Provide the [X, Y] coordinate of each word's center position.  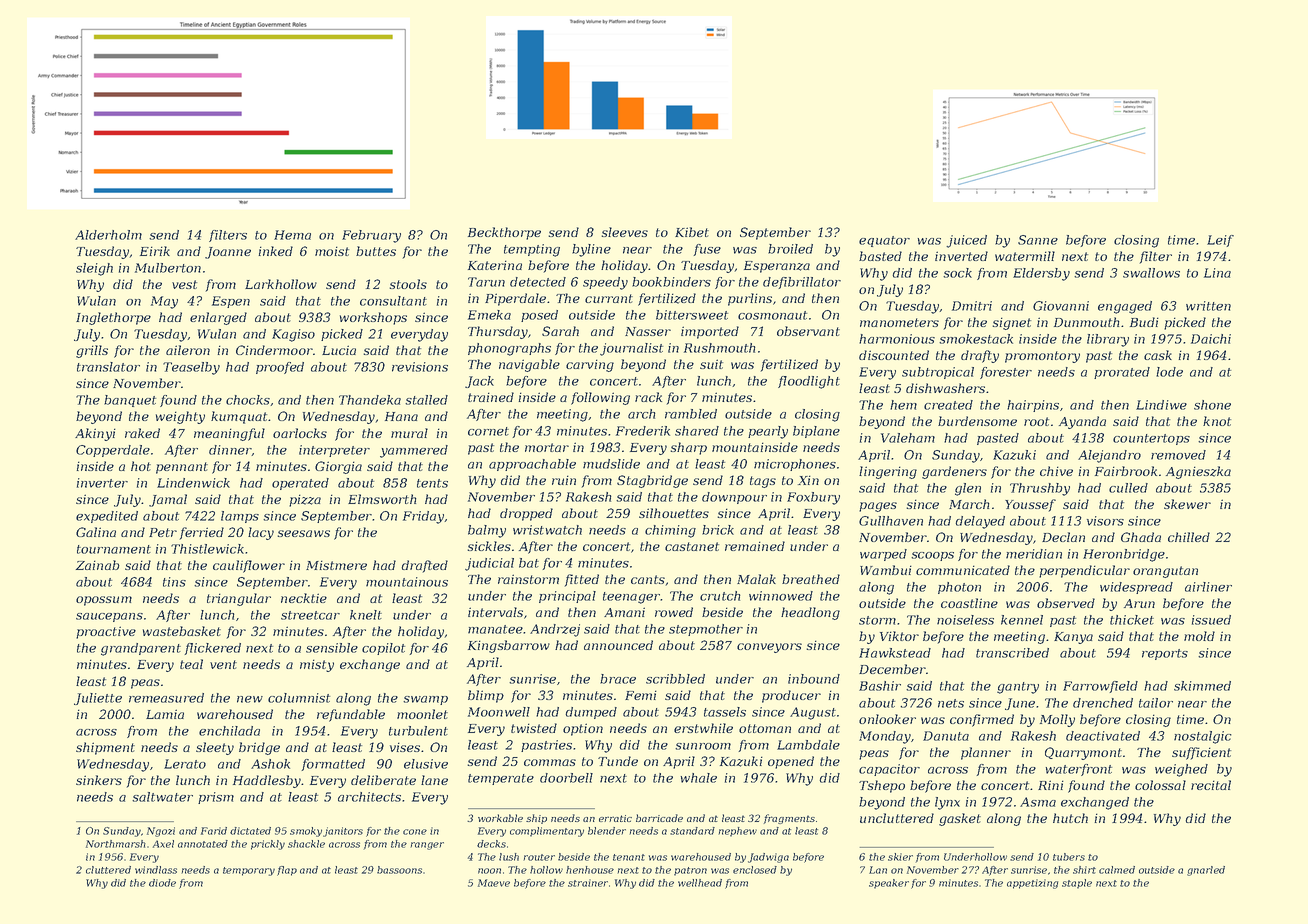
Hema [292, 235]
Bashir [880, 686]
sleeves [624, 232]
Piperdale [515, 299]
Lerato [185, 764]
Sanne [1038, 240]
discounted [894, 355]
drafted [424, 566]
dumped [591, 713]
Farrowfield [1100, 687]
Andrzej [555, 630]
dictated [250, 831]
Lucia [339, 350]
